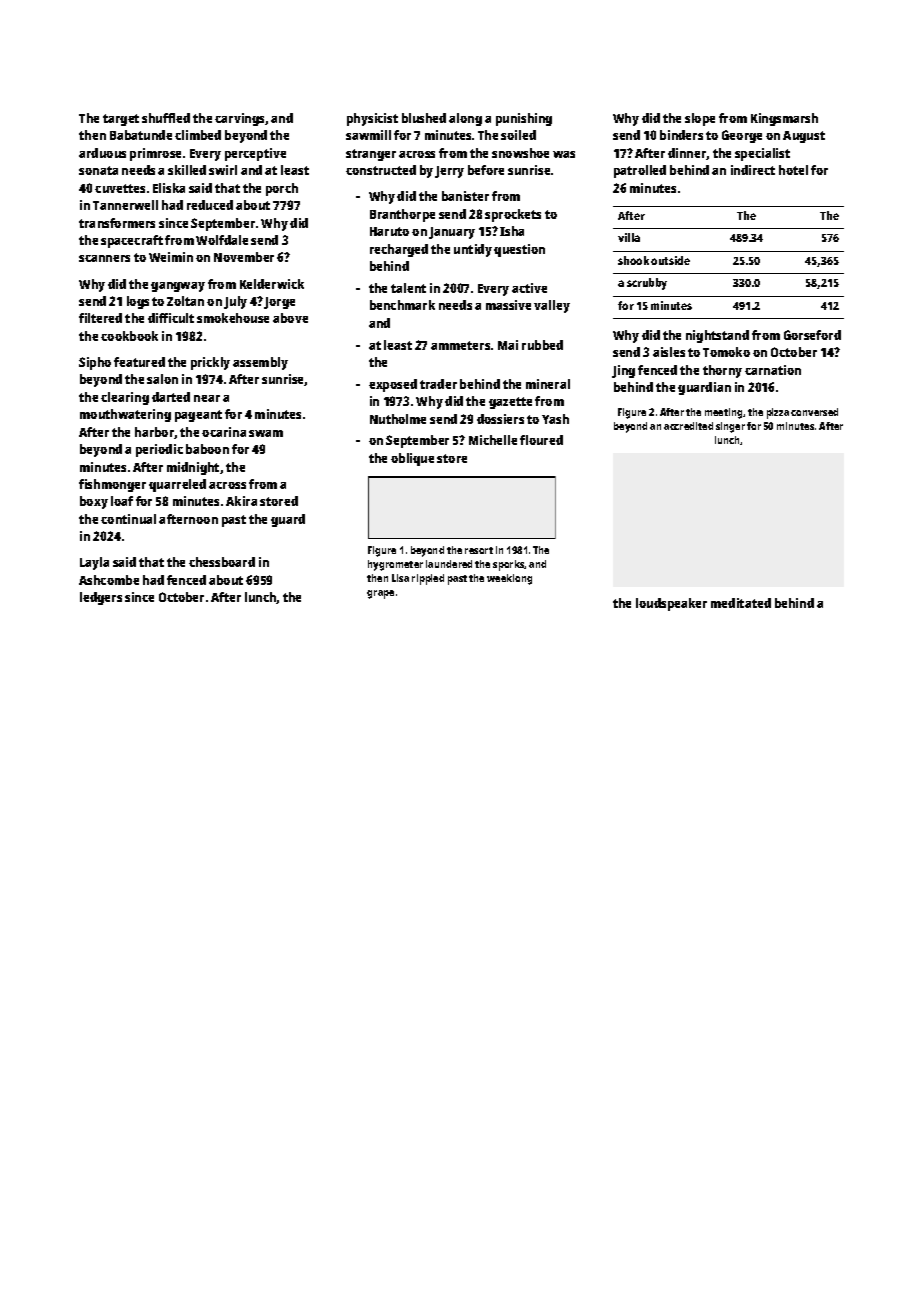 The image size is (924, 1308). What do you see at coordinates (722, 371) in the document?
I see `thorny` at bounding box center [722, 371].
